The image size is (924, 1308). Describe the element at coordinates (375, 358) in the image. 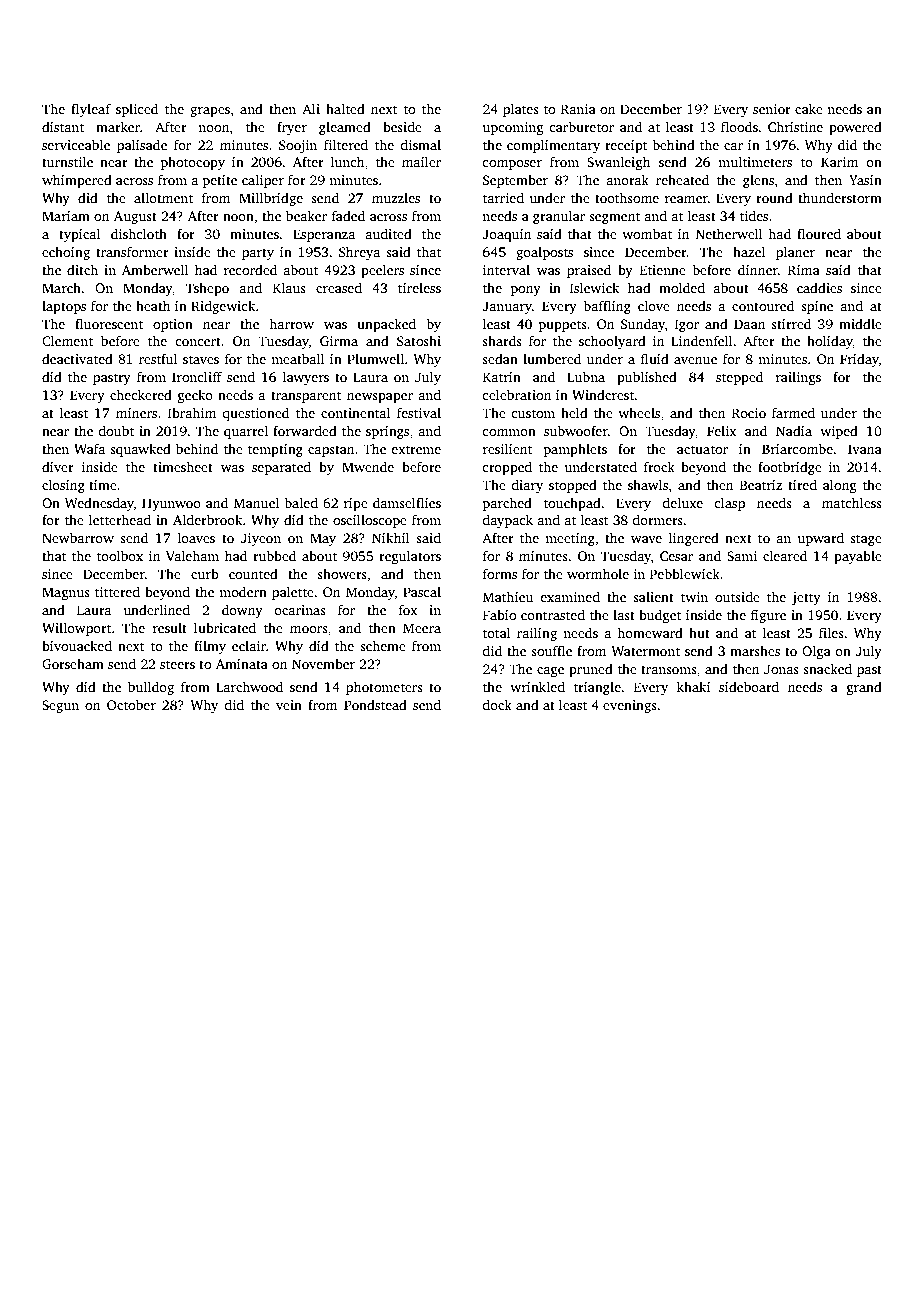

I see `Plumwell` at that location.
